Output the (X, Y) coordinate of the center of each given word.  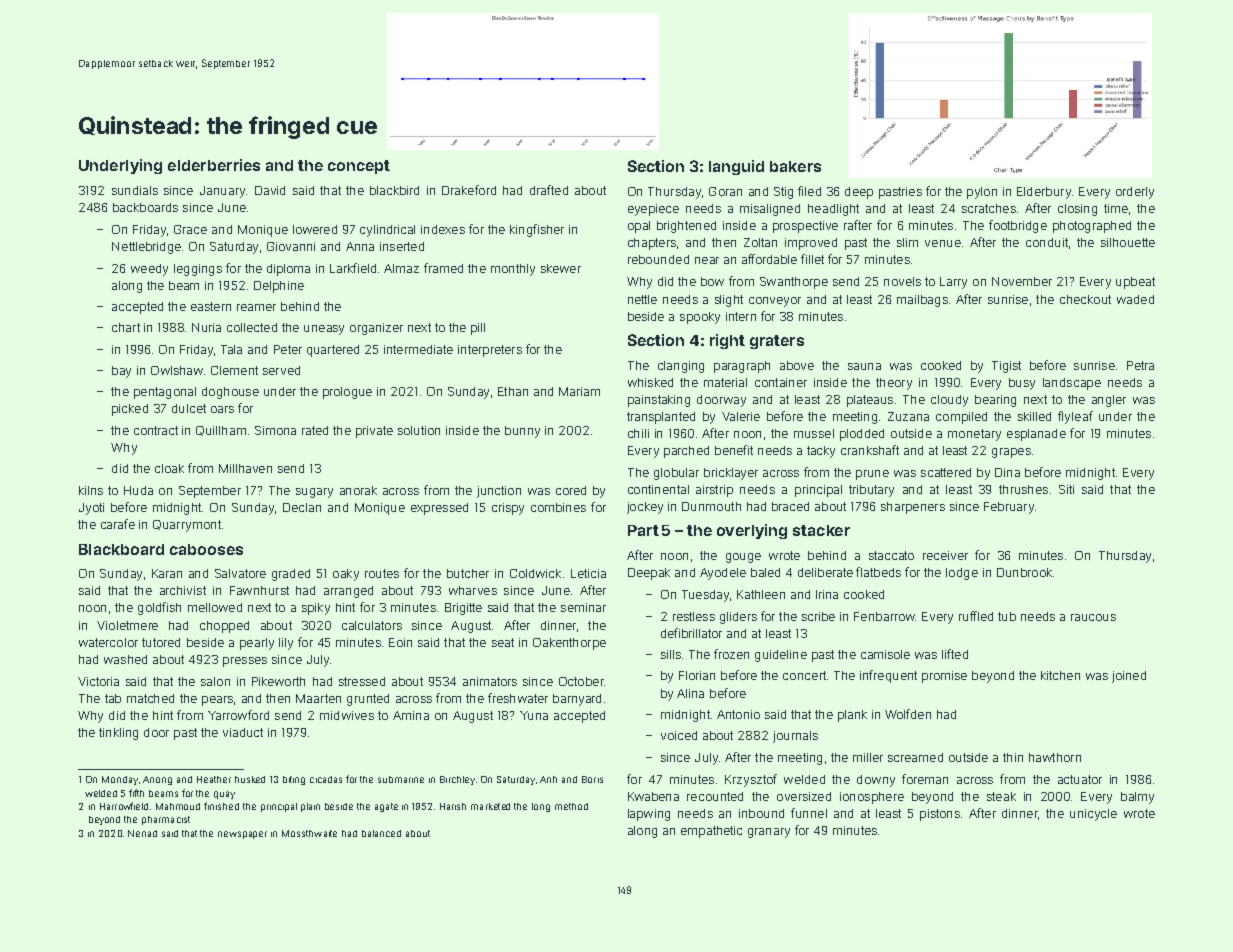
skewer (561, 268)
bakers (795, 166)
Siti (1066, 489)
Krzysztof (751, 780)
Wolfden (908, 714)
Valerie (741, 416)
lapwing (649, 815)
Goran (725, 191)
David (270, 190)
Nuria (206, 327)
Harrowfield (124, 806)
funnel (809, 813)
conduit (1047, 242)
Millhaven (245, 468)
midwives (347, 715)
